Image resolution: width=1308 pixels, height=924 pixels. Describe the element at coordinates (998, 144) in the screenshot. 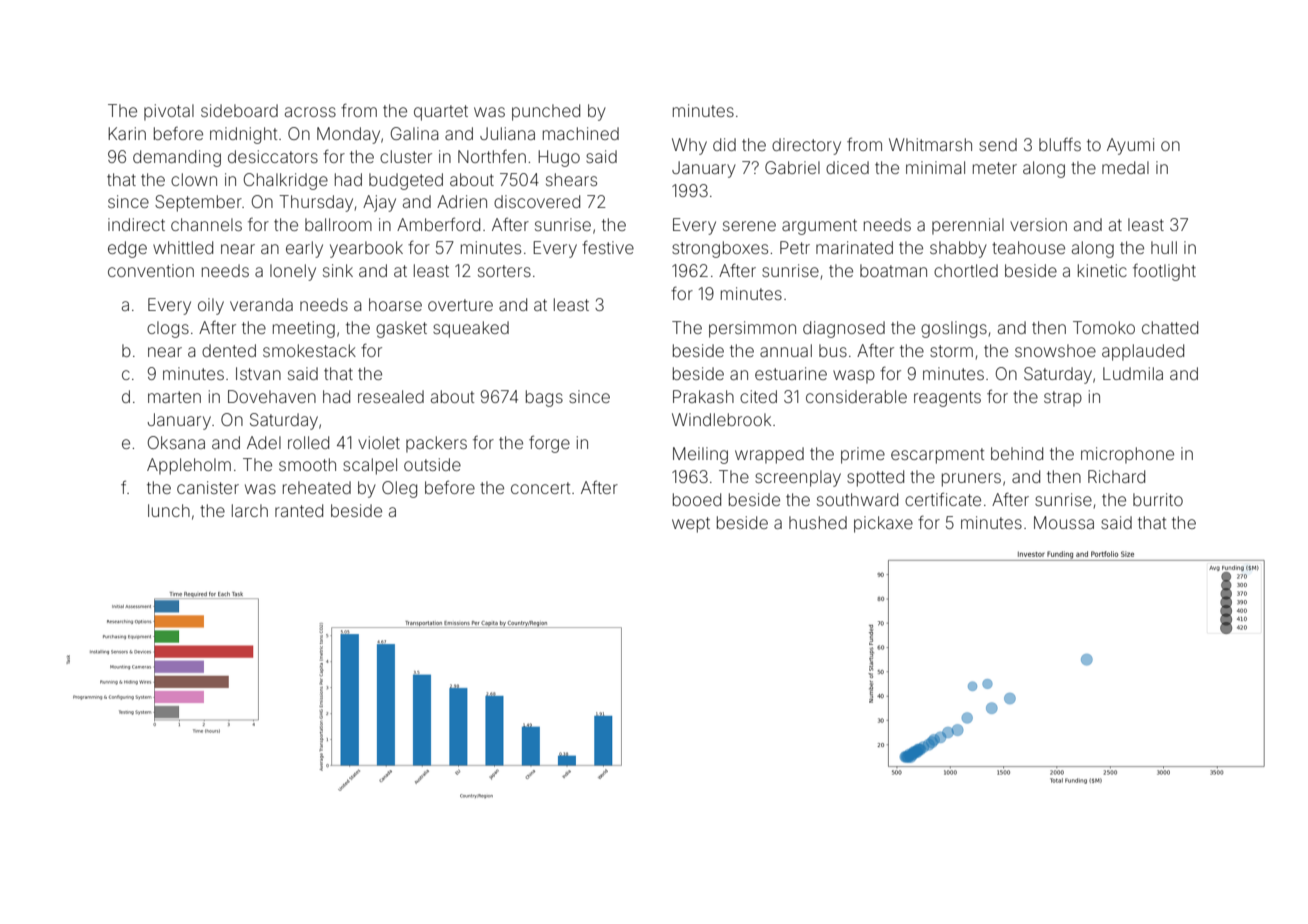

I see `send` at that location.
